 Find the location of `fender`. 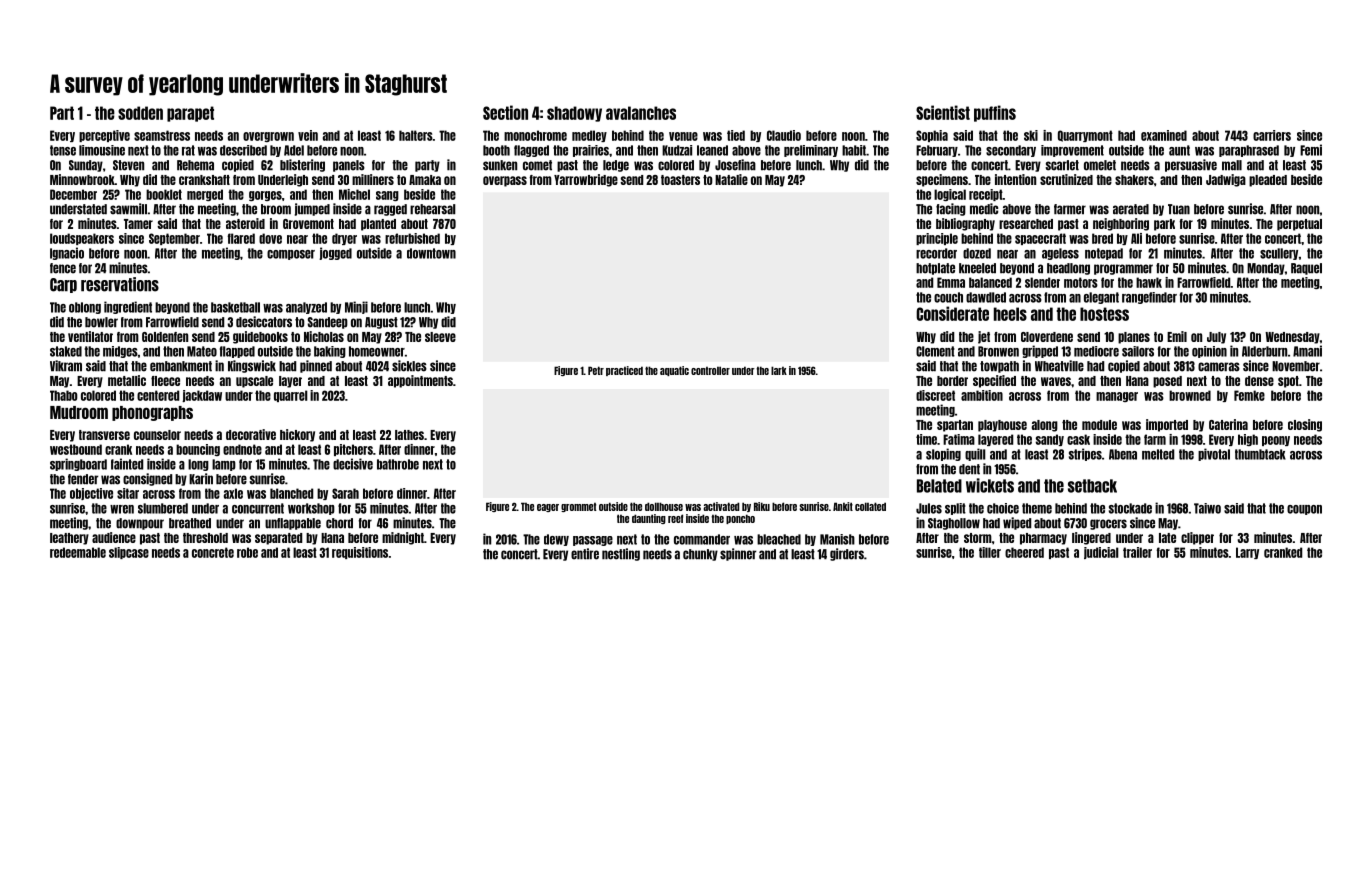

fender is located at coordinates (83, 479).
